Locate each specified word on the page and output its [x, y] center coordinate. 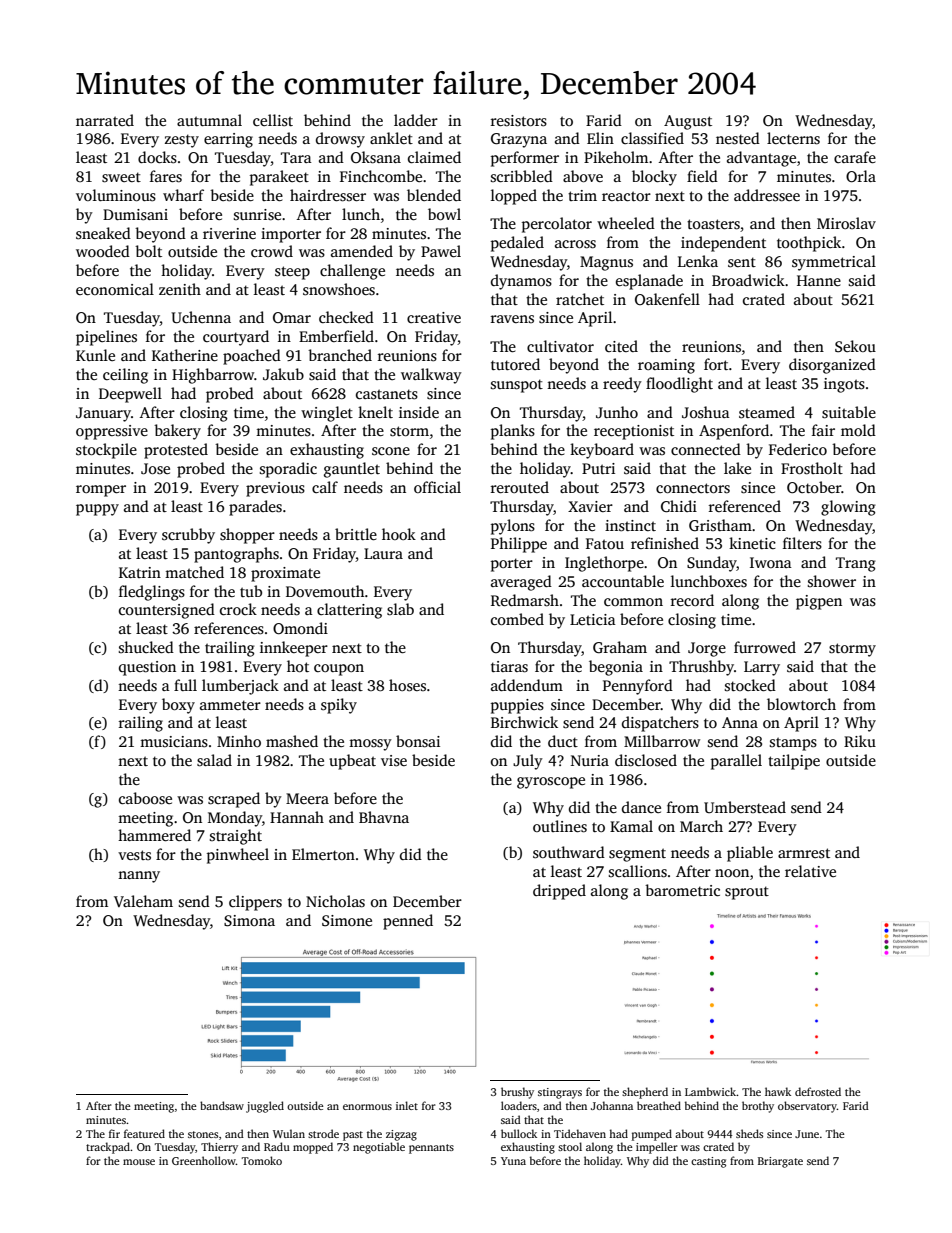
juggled [265, 1107]
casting [708, 1162]
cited [621, 346]
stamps [793, 744]
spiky [339, 706]
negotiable [379, 1148]
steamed [767, 412]
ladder [416, 120]
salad [214, 760]
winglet [327, 414]
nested [738, 138]
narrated [105, 120]
